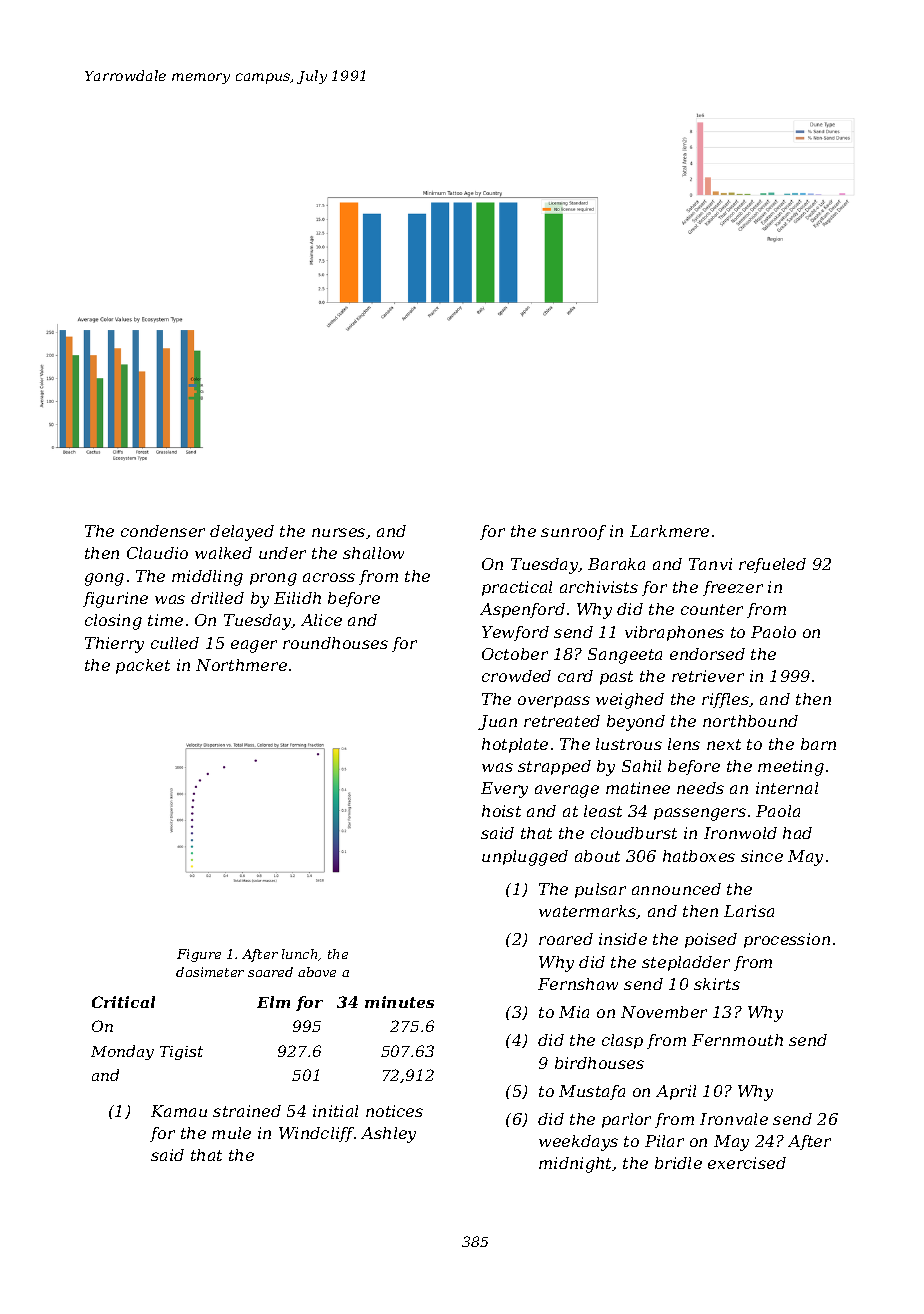  I want to click on Kamau, so click(179, 1111).
